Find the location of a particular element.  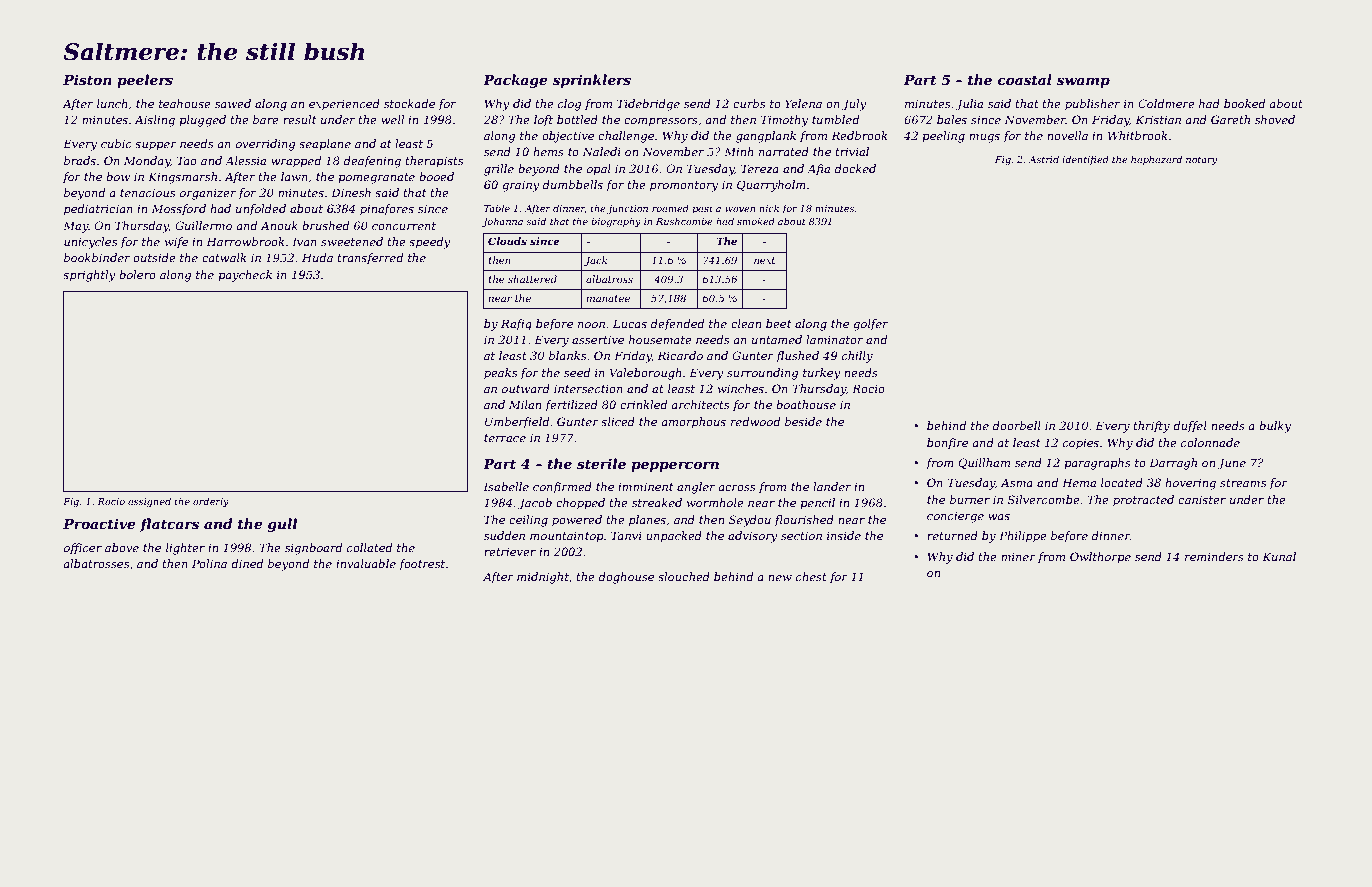

opal is located at coordinates (599, 170).
